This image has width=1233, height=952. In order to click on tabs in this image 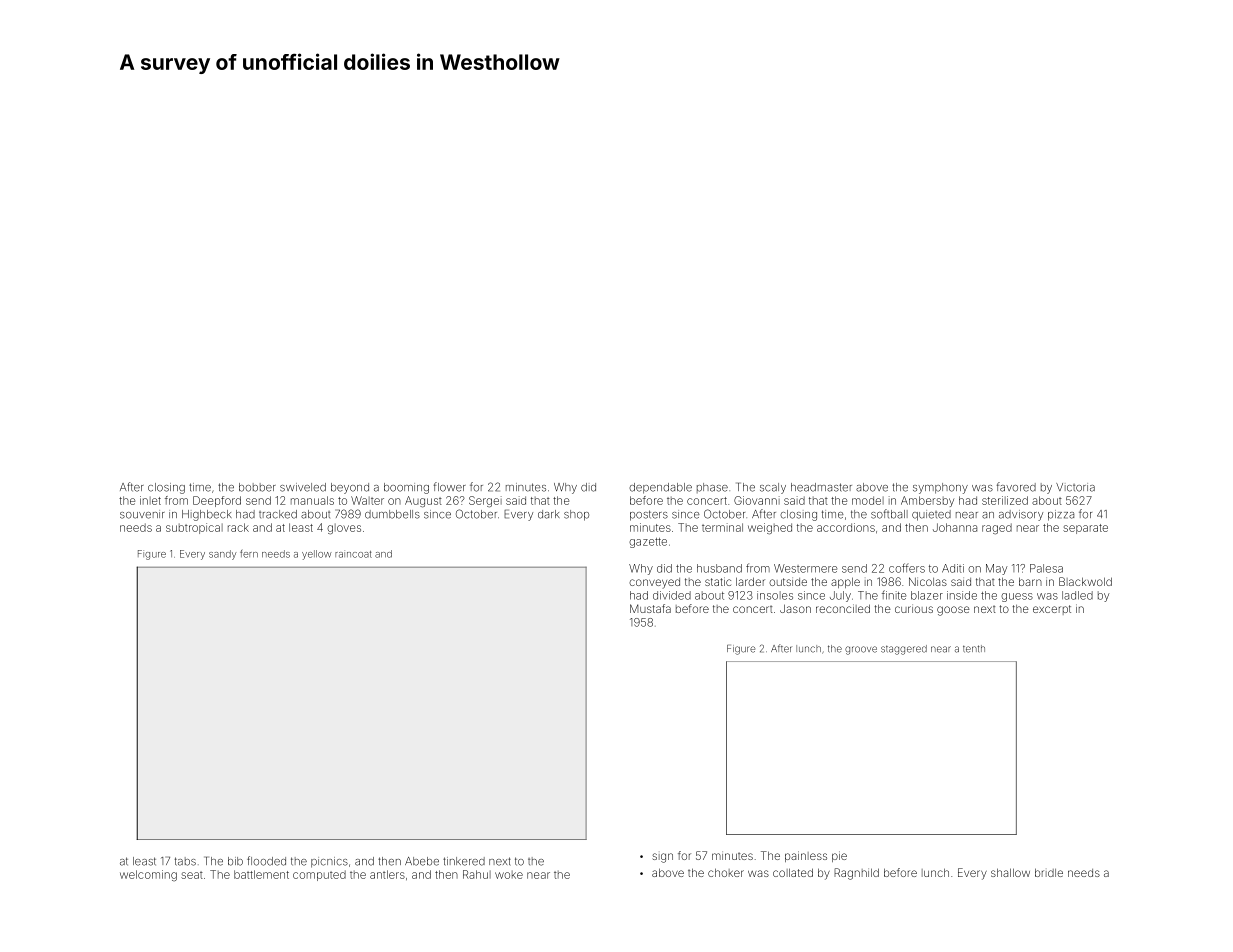, I will do `click(185, 861)`.
